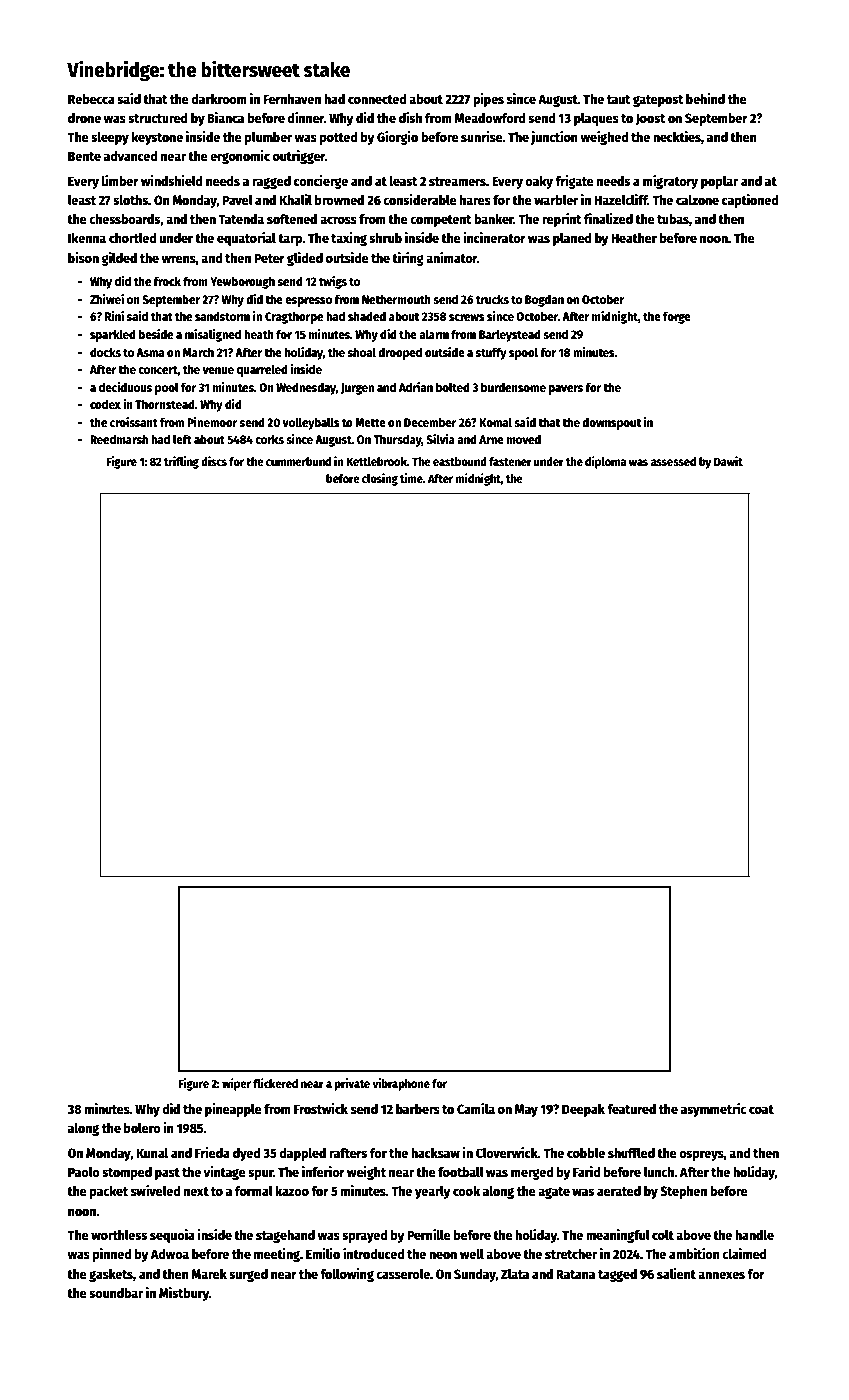  Describe the element at coordinates (219, 99) in the image. I see `darkroom` at that location.
